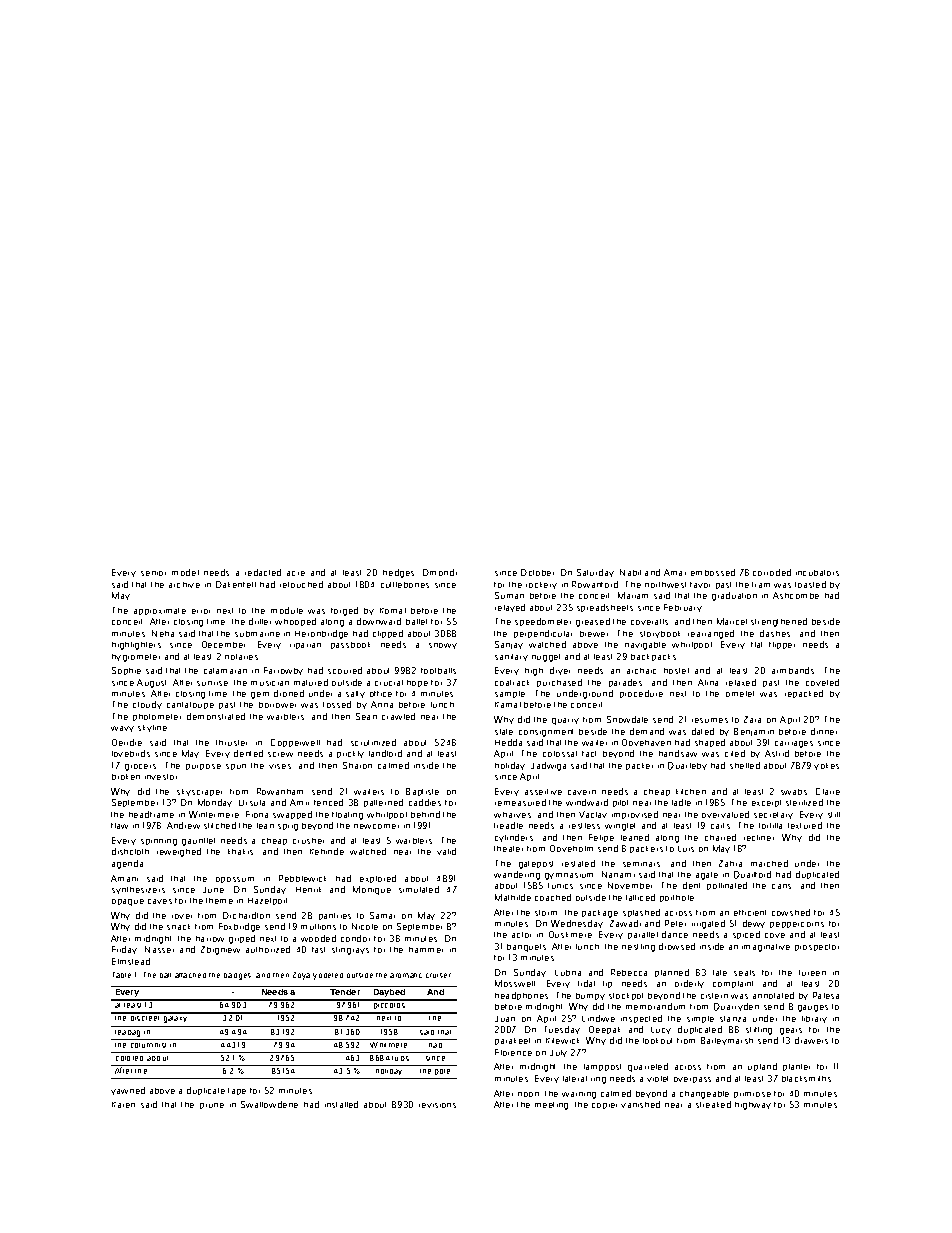  I want to click on dinner, so click(824, 731).
